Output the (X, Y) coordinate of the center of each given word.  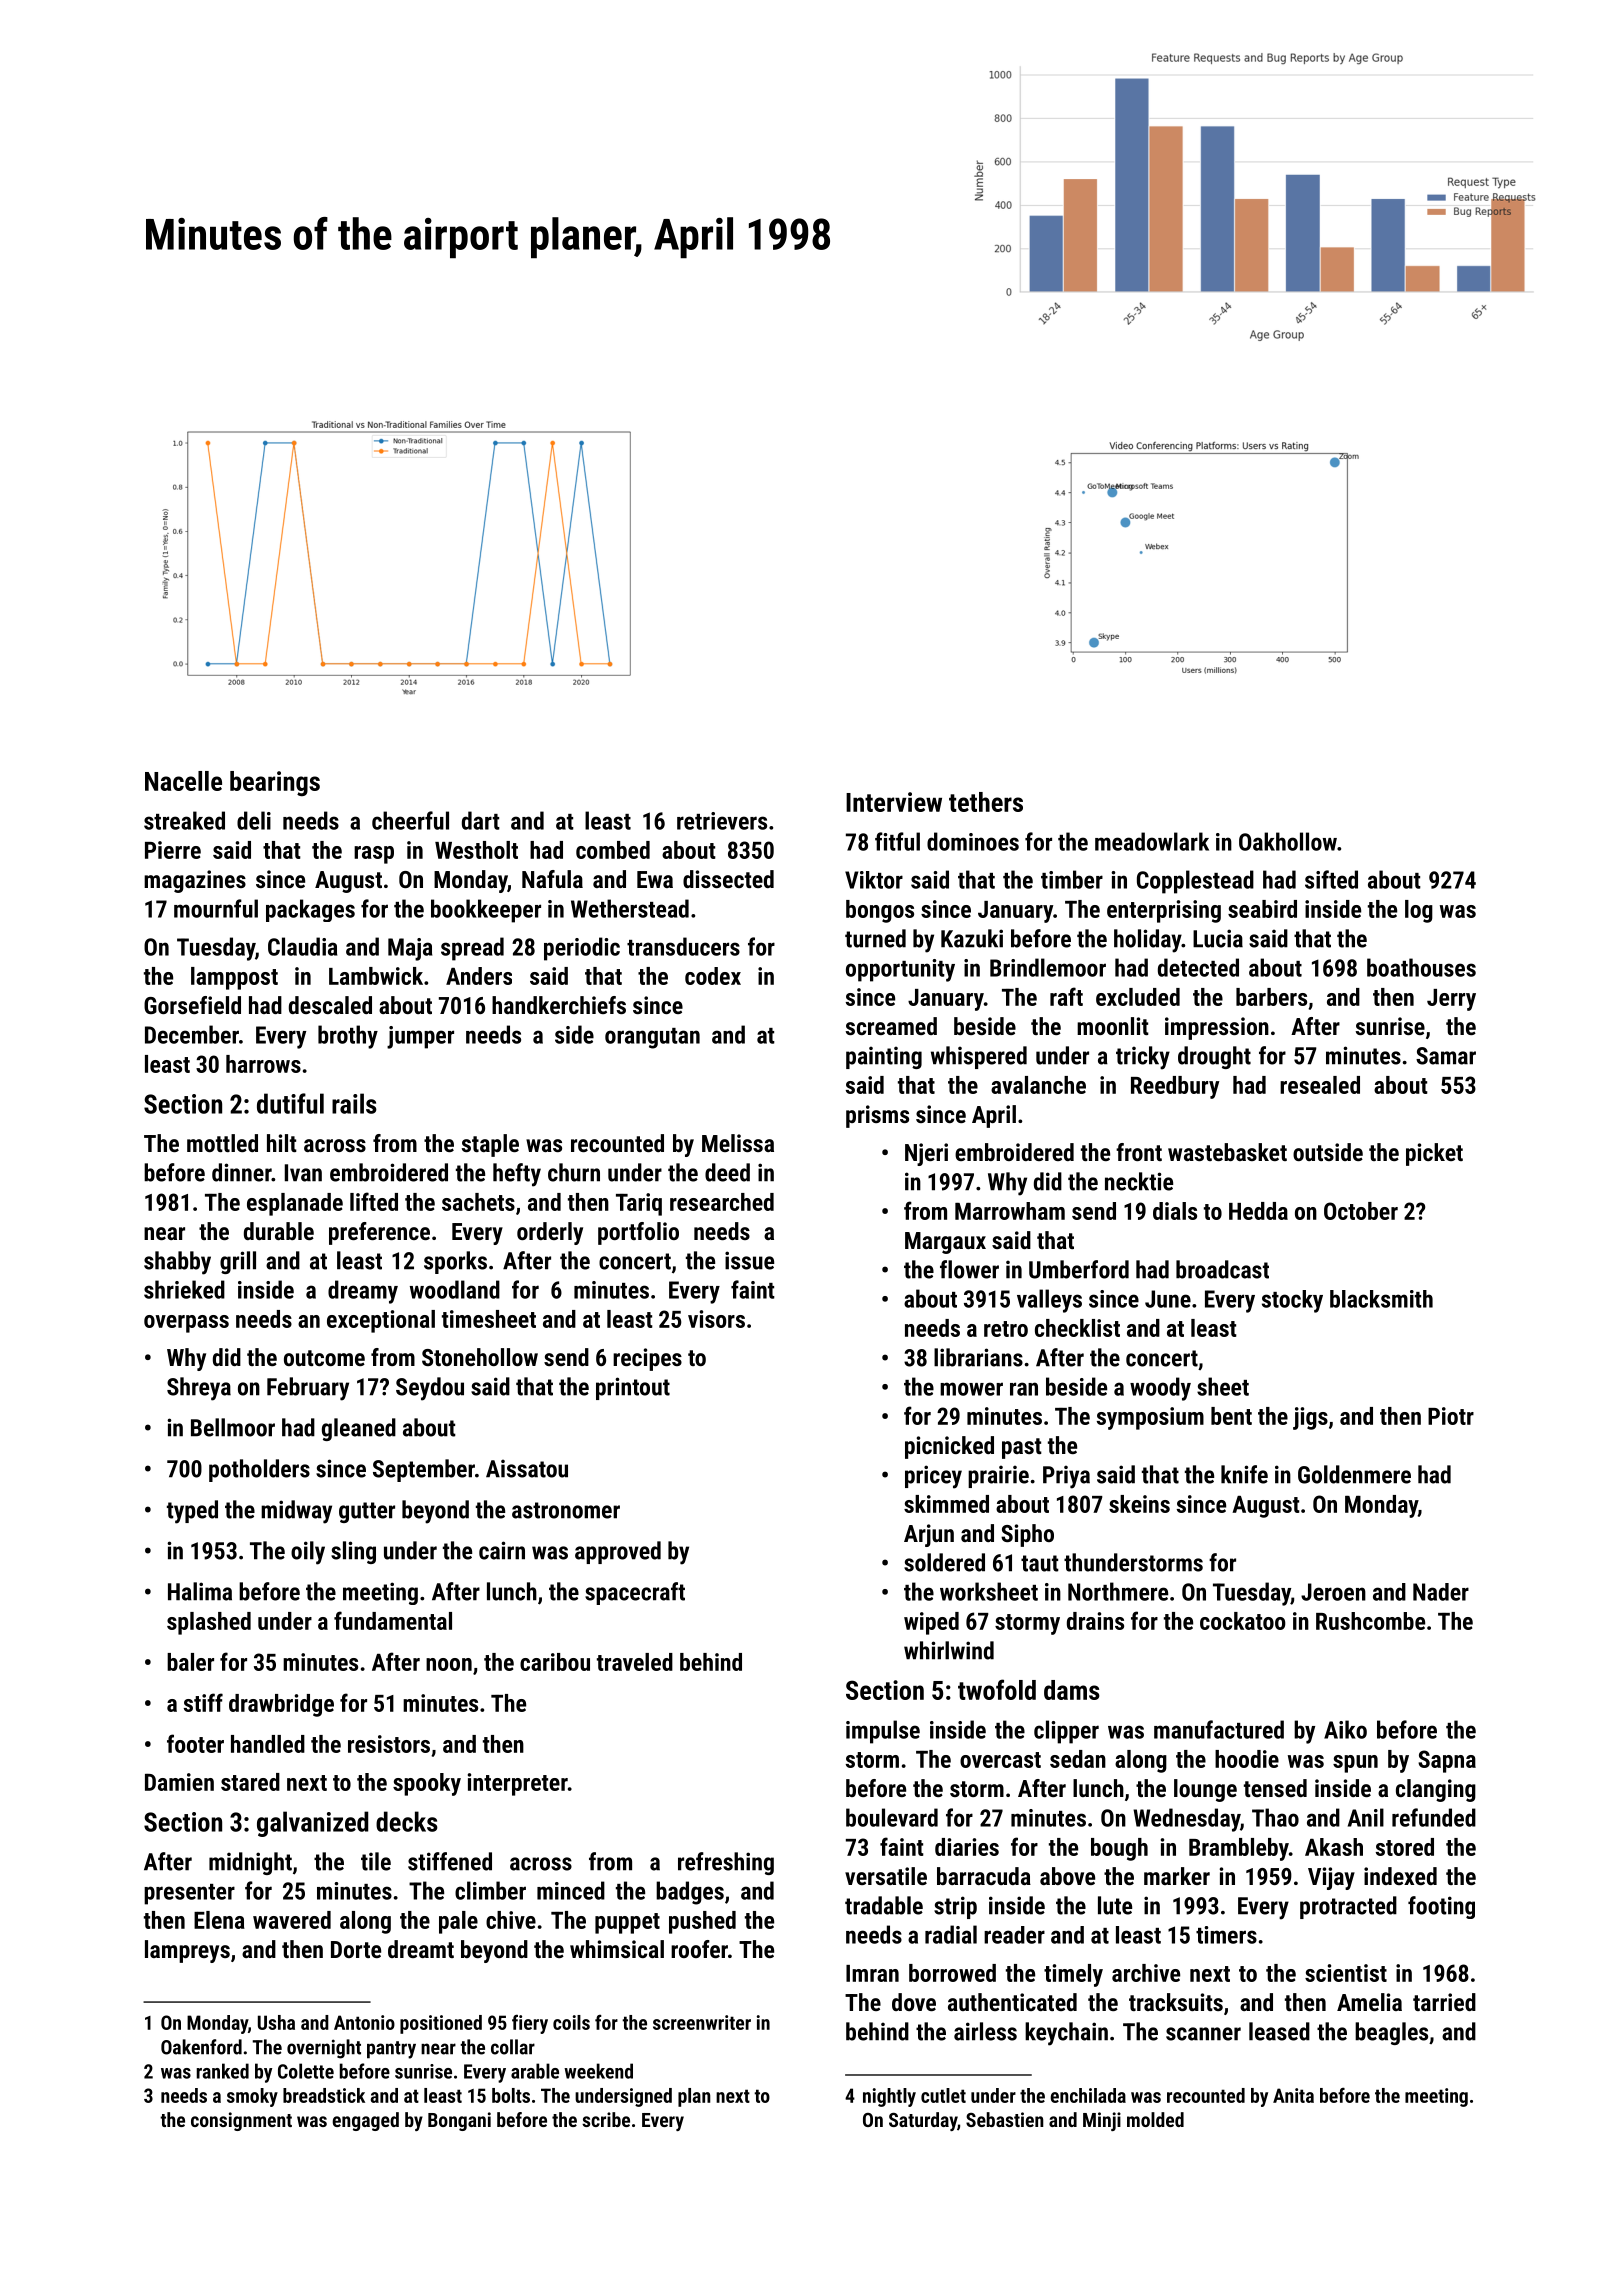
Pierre (173, 850)
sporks (455, 1262)
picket (1434, 1154)
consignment (241, 2121)
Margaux (945, 1243)
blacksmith (1381, 1299)
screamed (891, 1026)
